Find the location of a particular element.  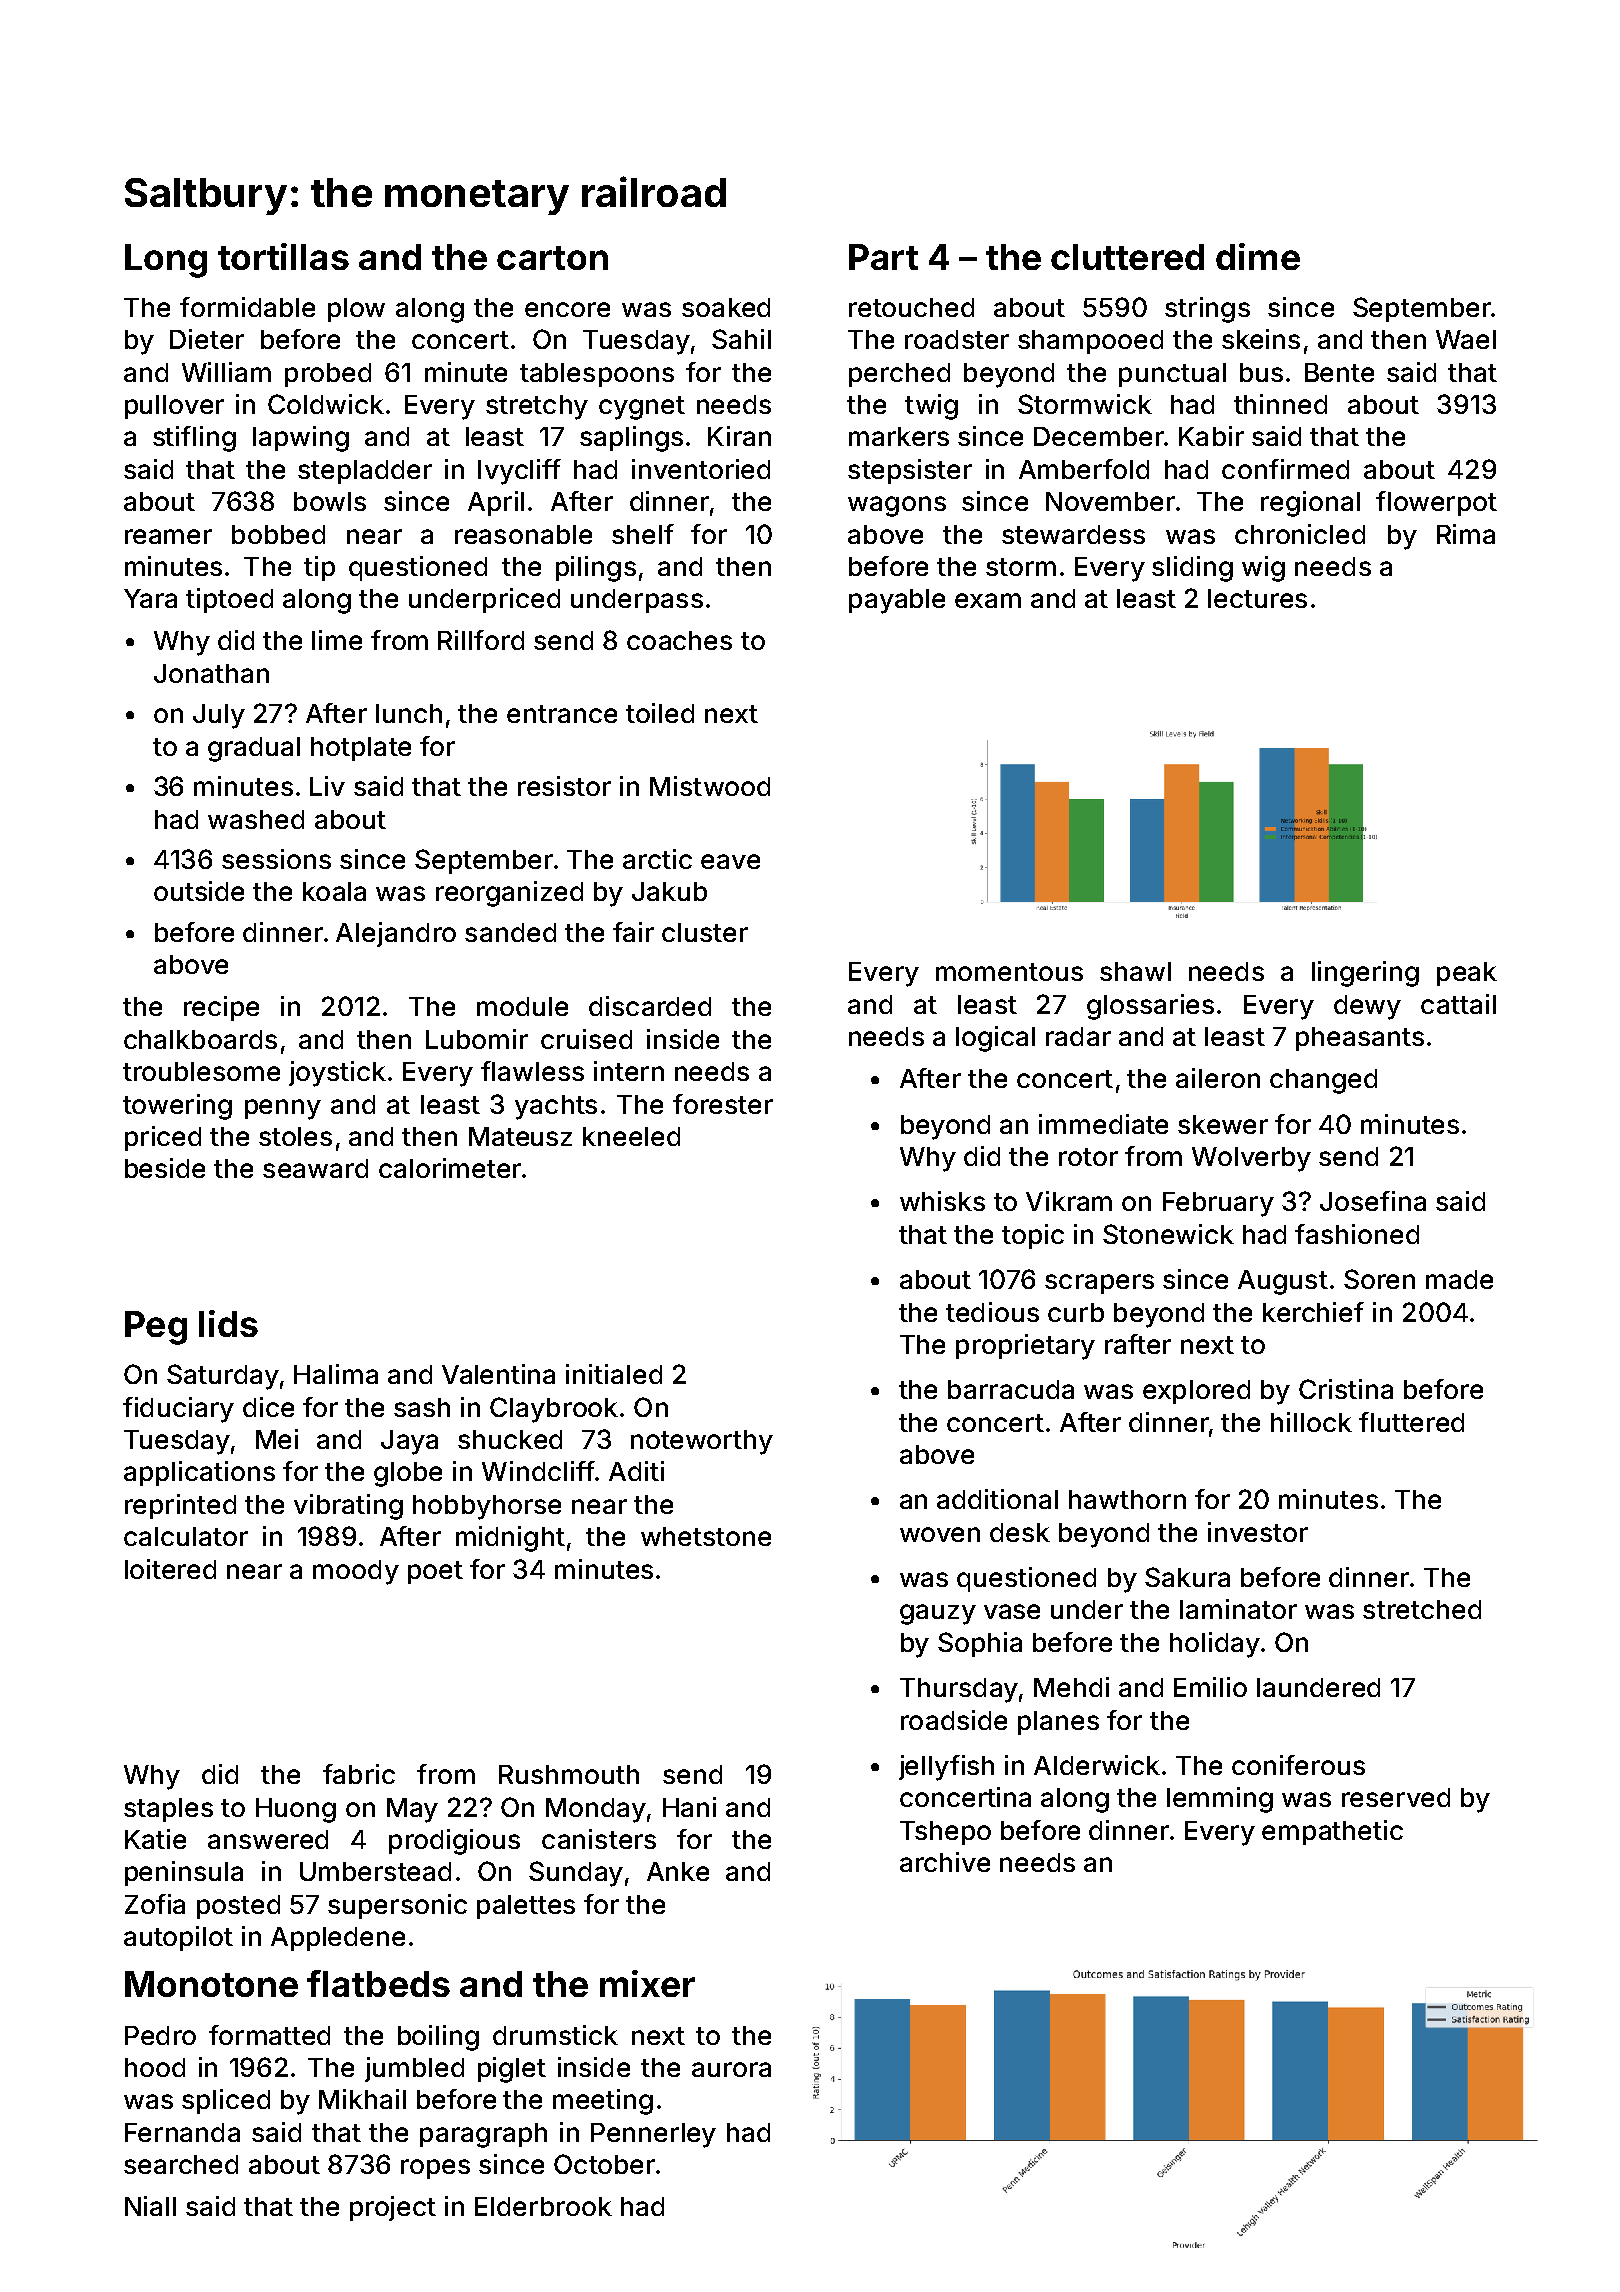

Amberfold is located at coordinates (1084, 469).
